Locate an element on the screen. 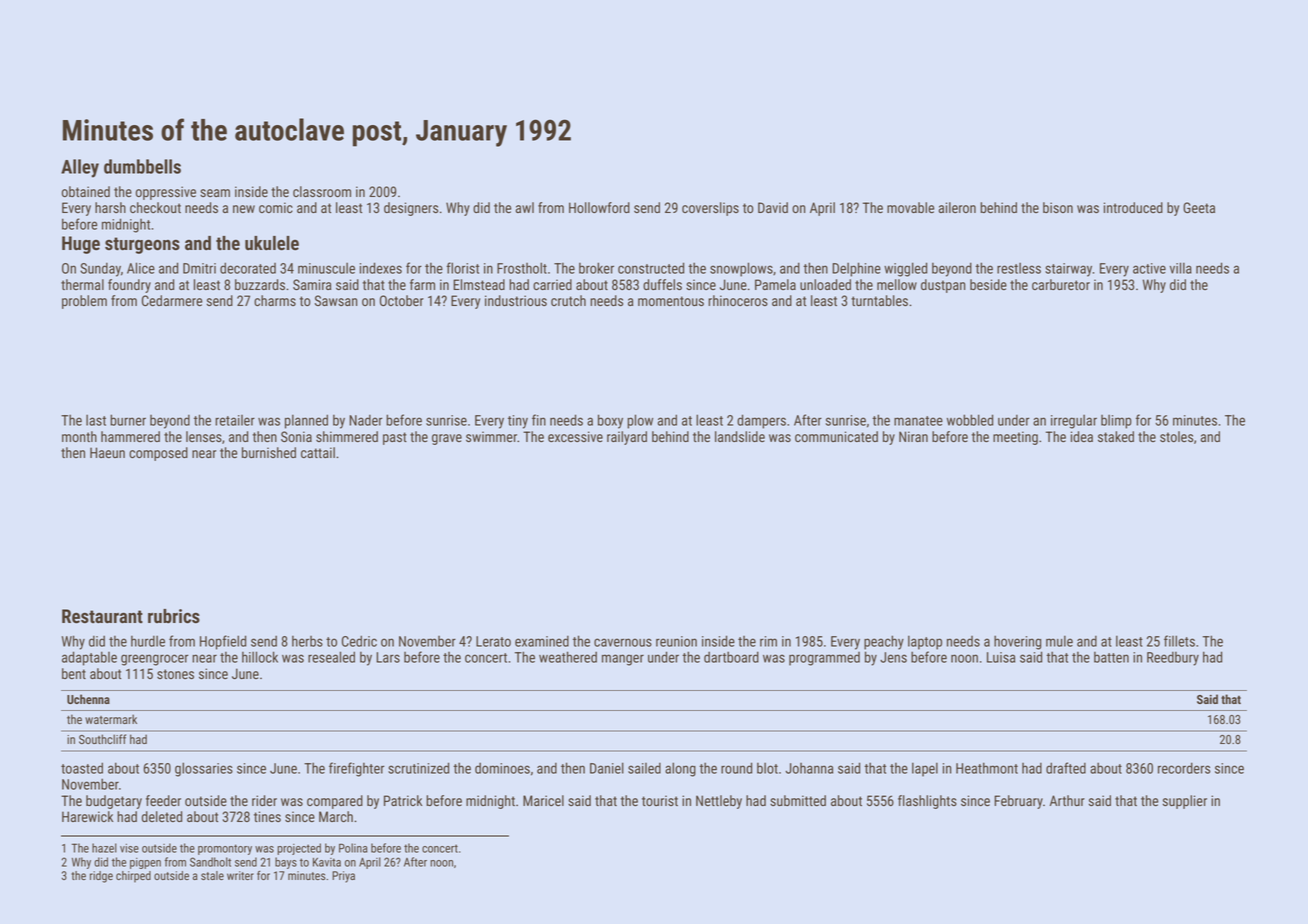  seam is located at coordinates (215, 193).
